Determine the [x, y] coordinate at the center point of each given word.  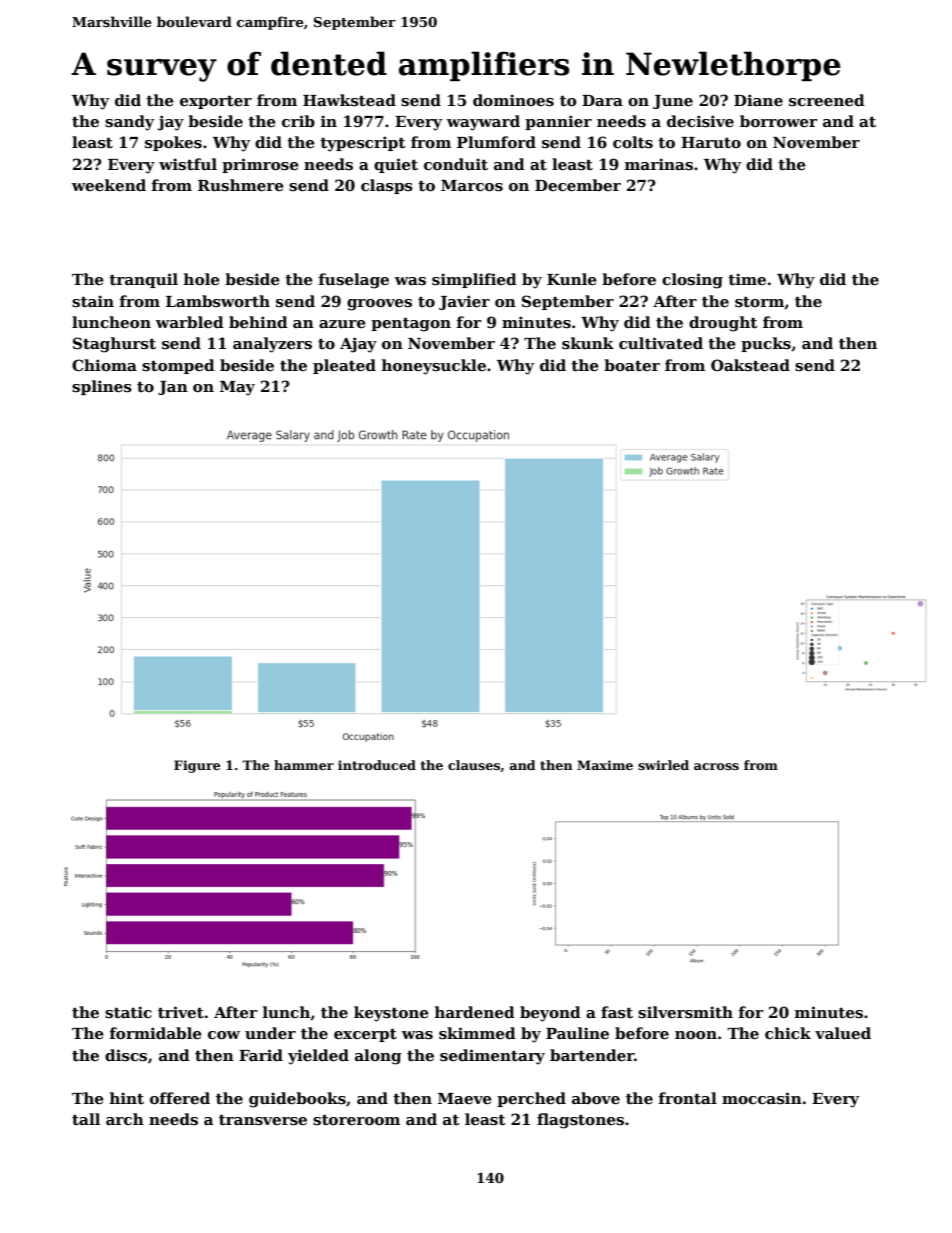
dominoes [513, 100]
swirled [663, 765]
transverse [263, 1120]
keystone [391, 1014]
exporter [216, 102]
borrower [778, 121]
